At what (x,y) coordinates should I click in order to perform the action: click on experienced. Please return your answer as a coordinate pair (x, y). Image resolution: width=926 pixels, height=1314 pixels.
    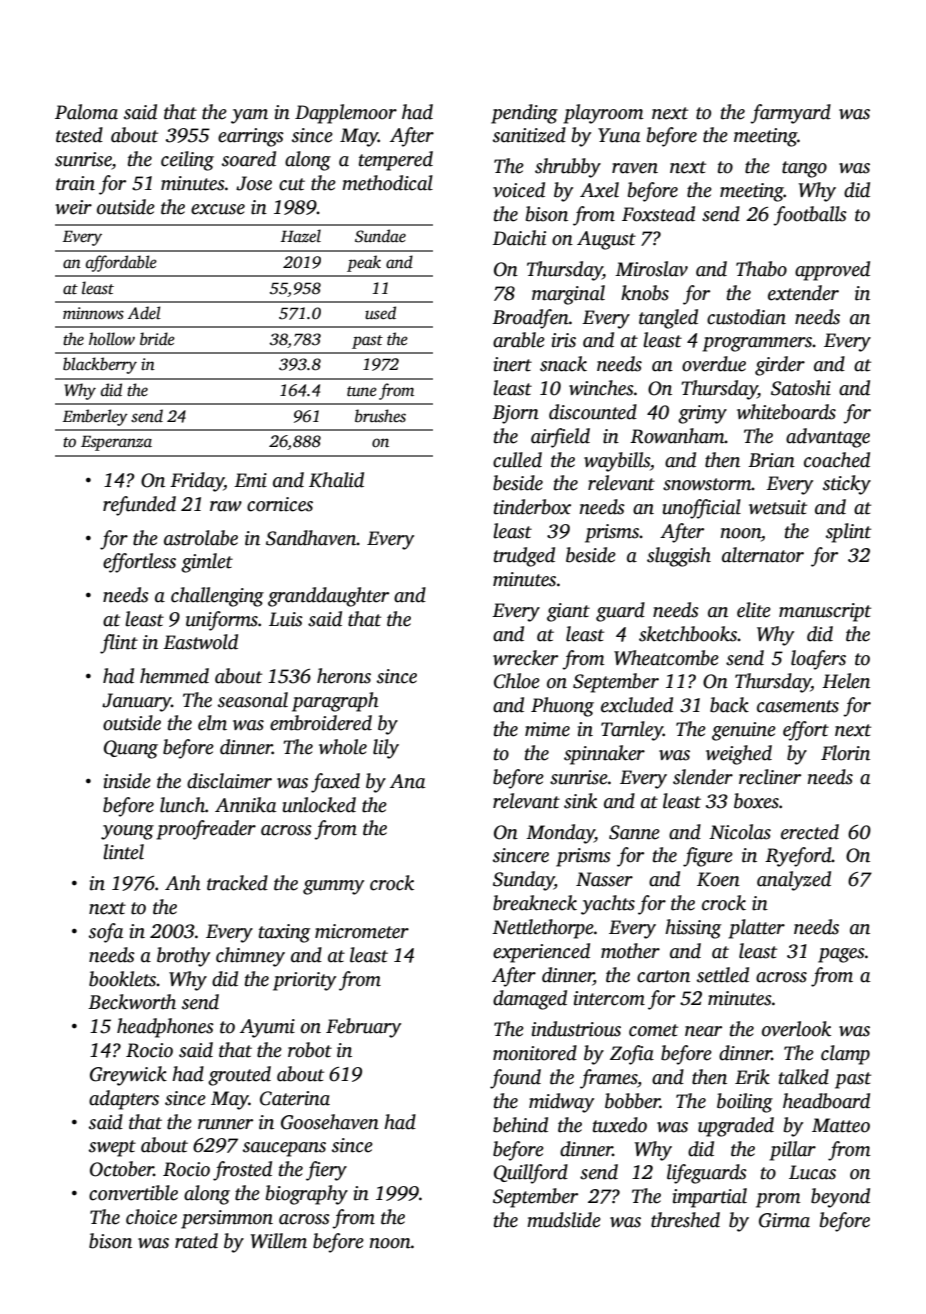
    Looking at the image, I should click on (541, 953).
